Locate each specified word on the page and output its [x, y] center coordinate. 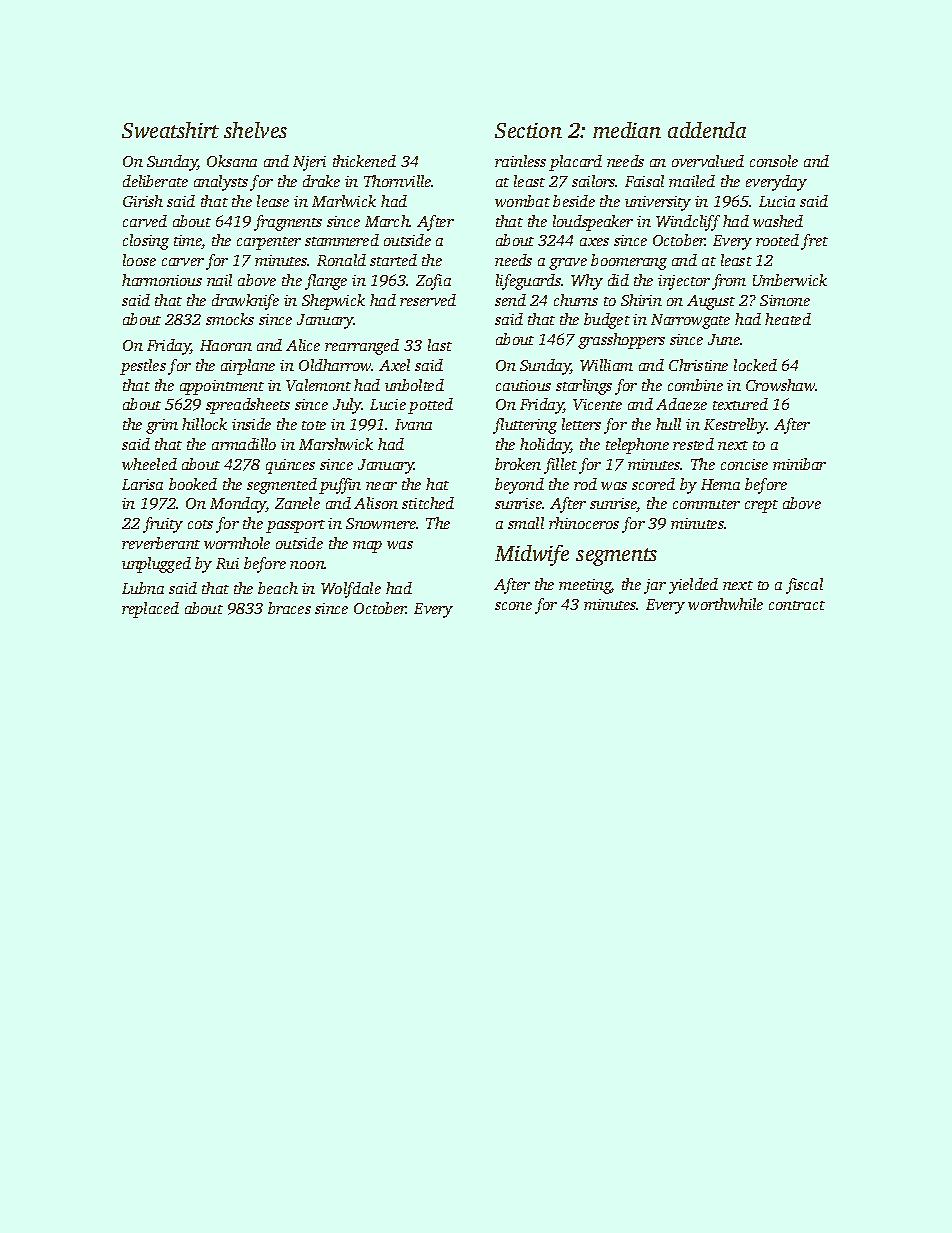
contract [797, 605]
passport [295, 526]
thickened [364, 161]
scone [513, 606]
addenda [707, 130]
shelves [255, 130]
